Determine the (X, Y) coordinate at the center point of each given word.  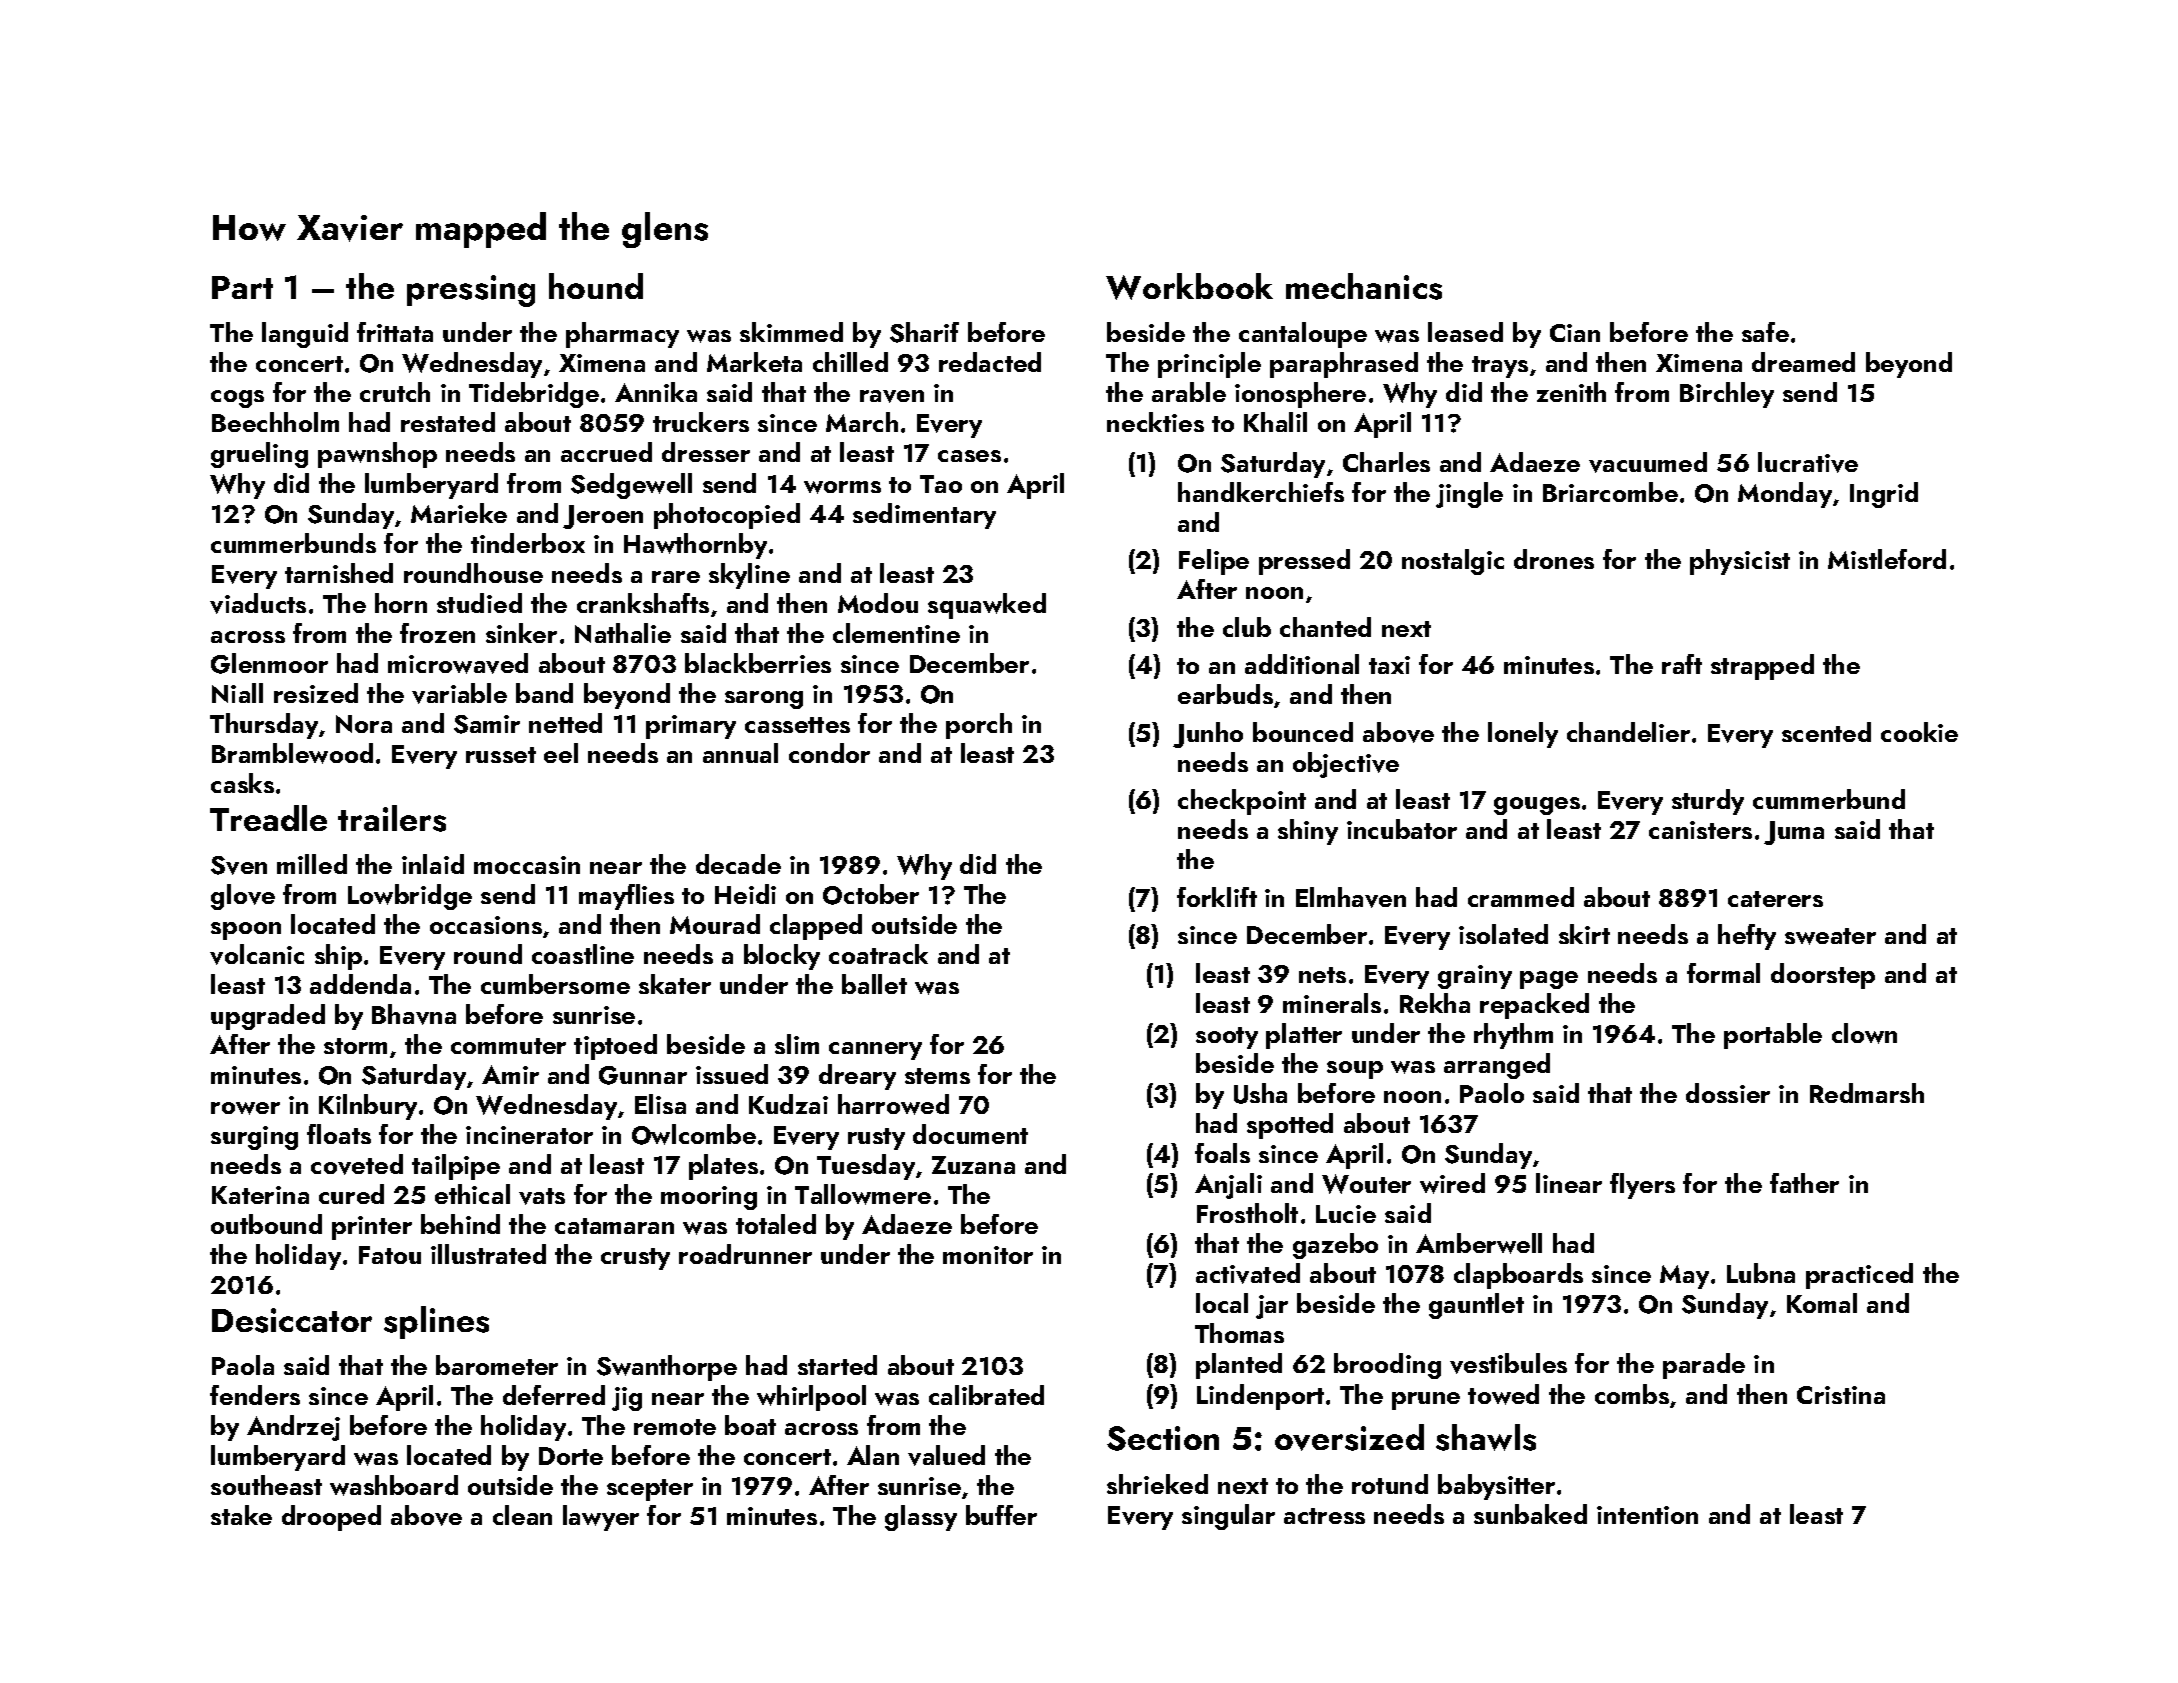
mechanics (1364, 286)
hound (596, 286)
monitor (988, 1255)
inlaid (433, 864)
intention (1647, 1515)
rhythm (1513, 1036)
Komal (1822, 1303)
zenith (1571, 392)
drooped (331, 1518)
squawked (987, 606)
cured (351, 1194)
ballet (874, 984)
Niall (237, 693)
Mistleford (1887, 559)
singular (1228, 1517)
